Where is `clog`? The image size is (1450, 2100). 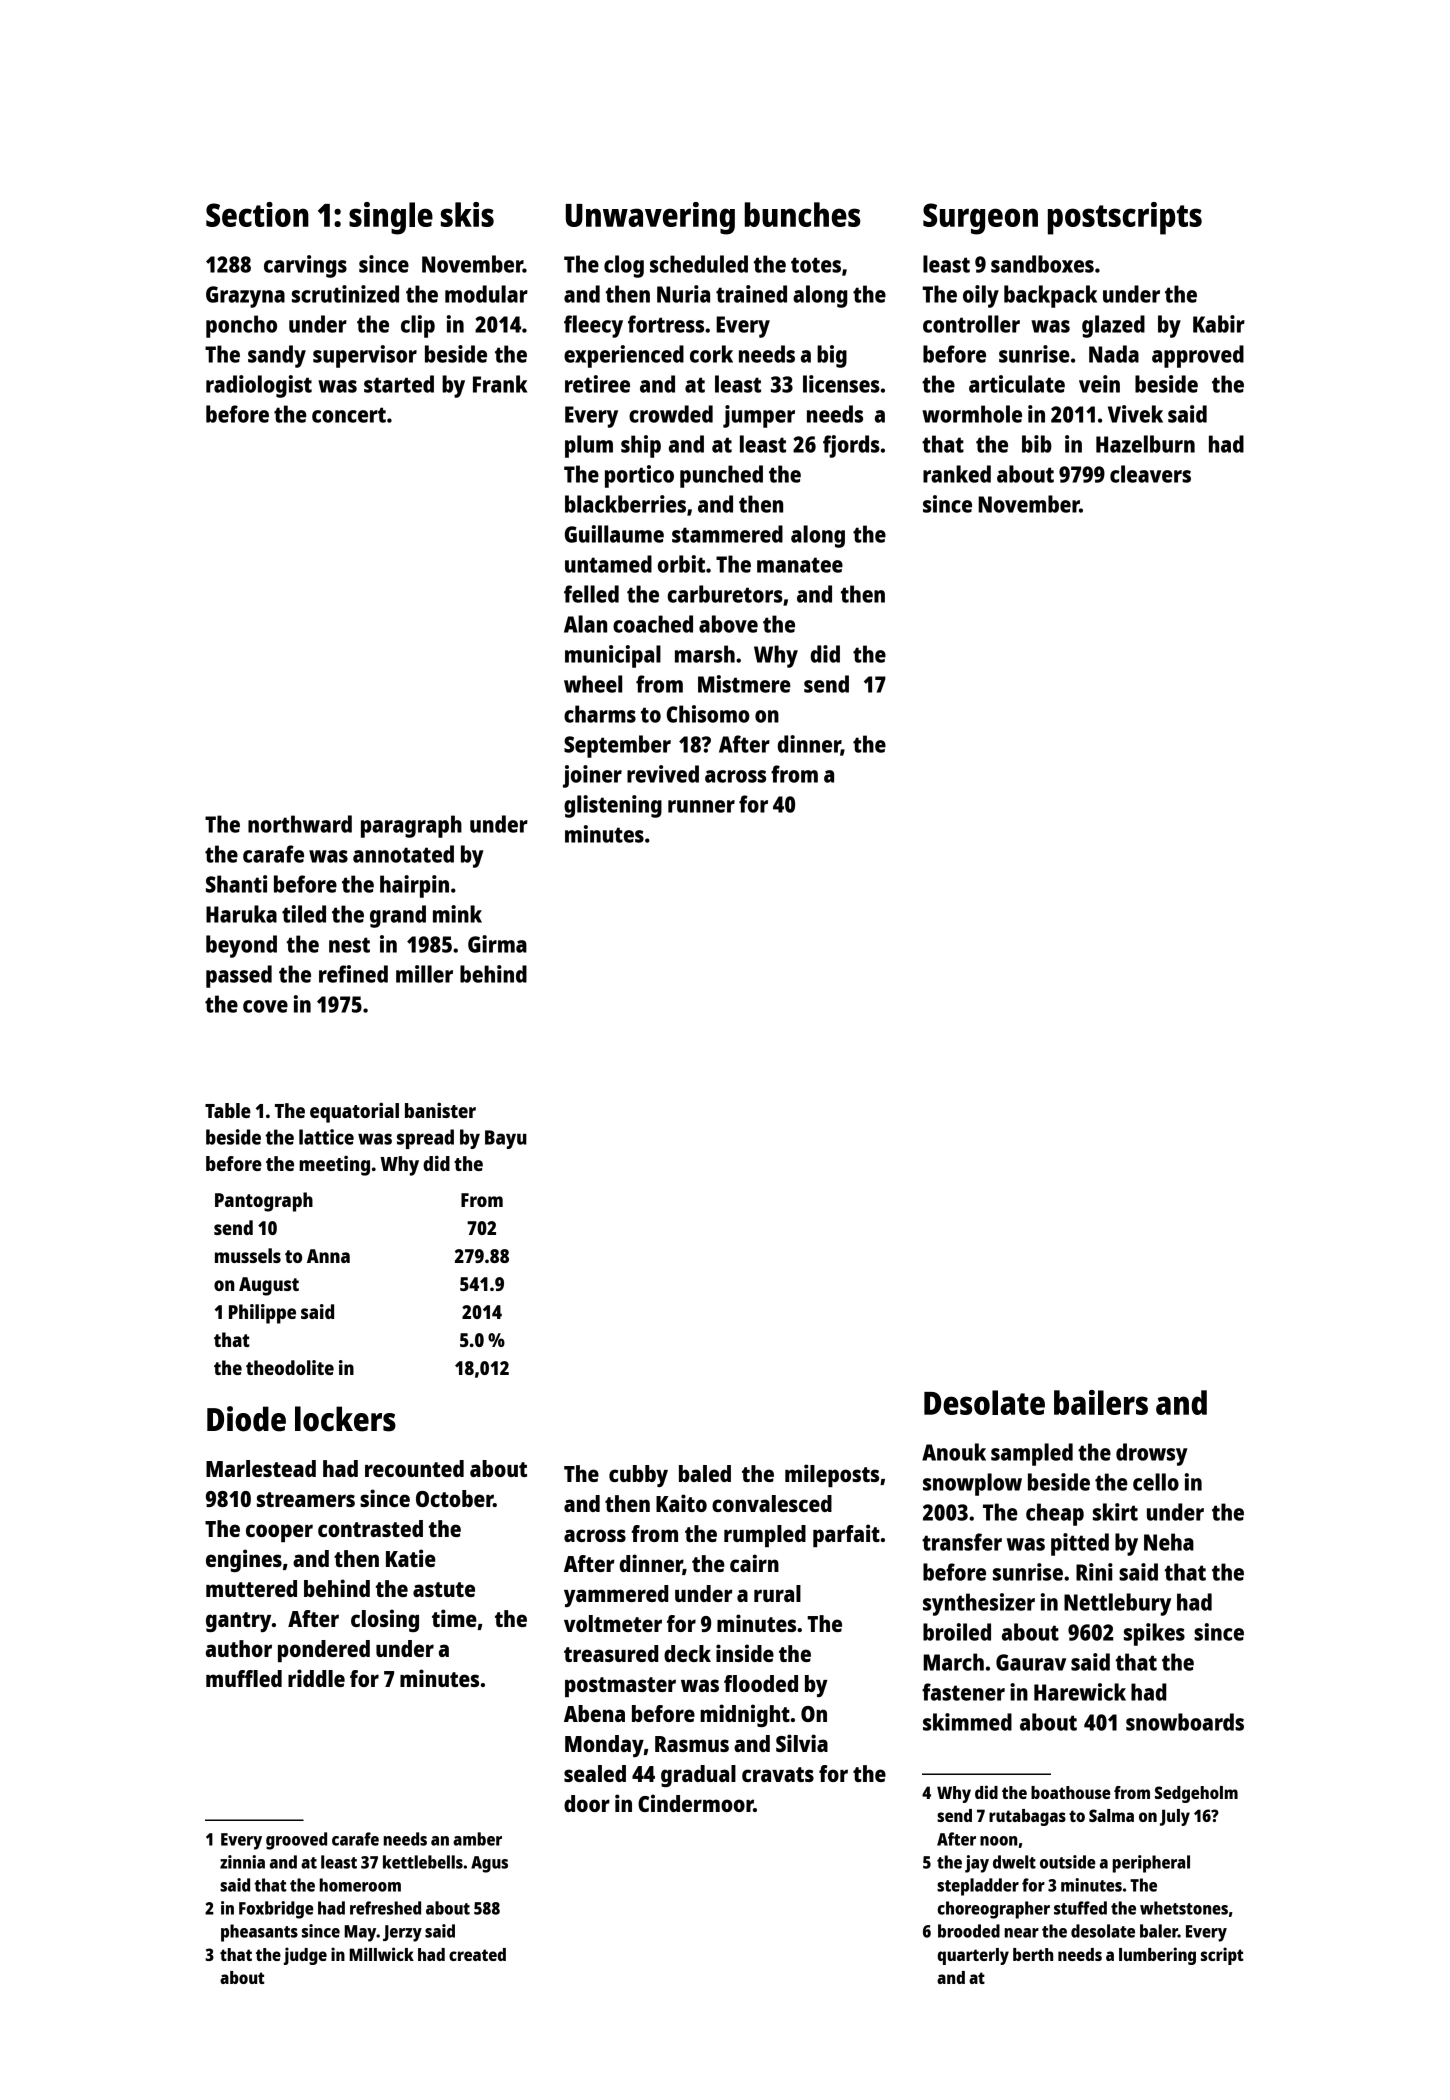 clog is located at coordinates (624, 266).
